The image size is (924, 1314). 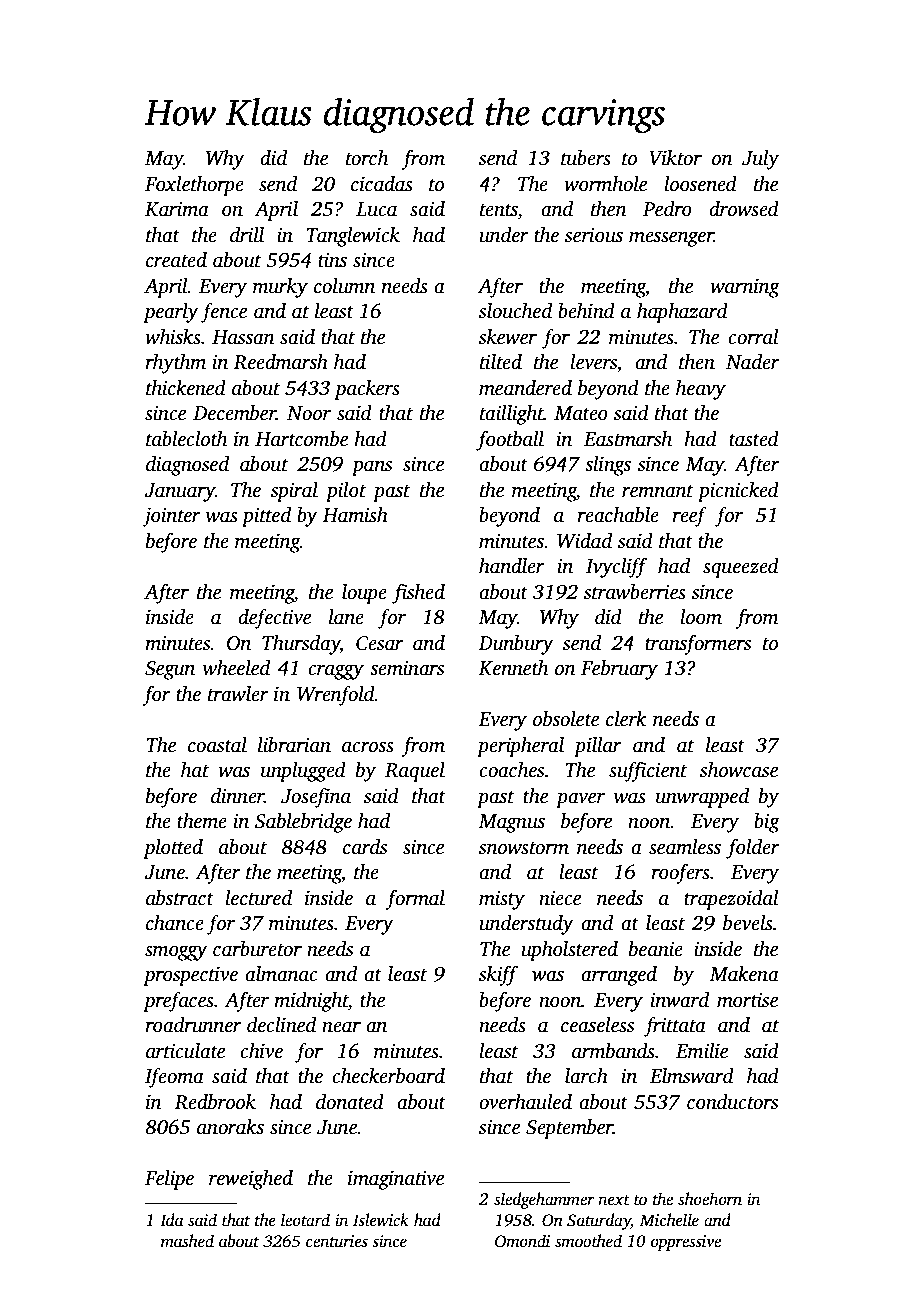 What do you see at coordinates (367, 158) in the screenshot?
I see `torch` at bounding box center [367, 158].
